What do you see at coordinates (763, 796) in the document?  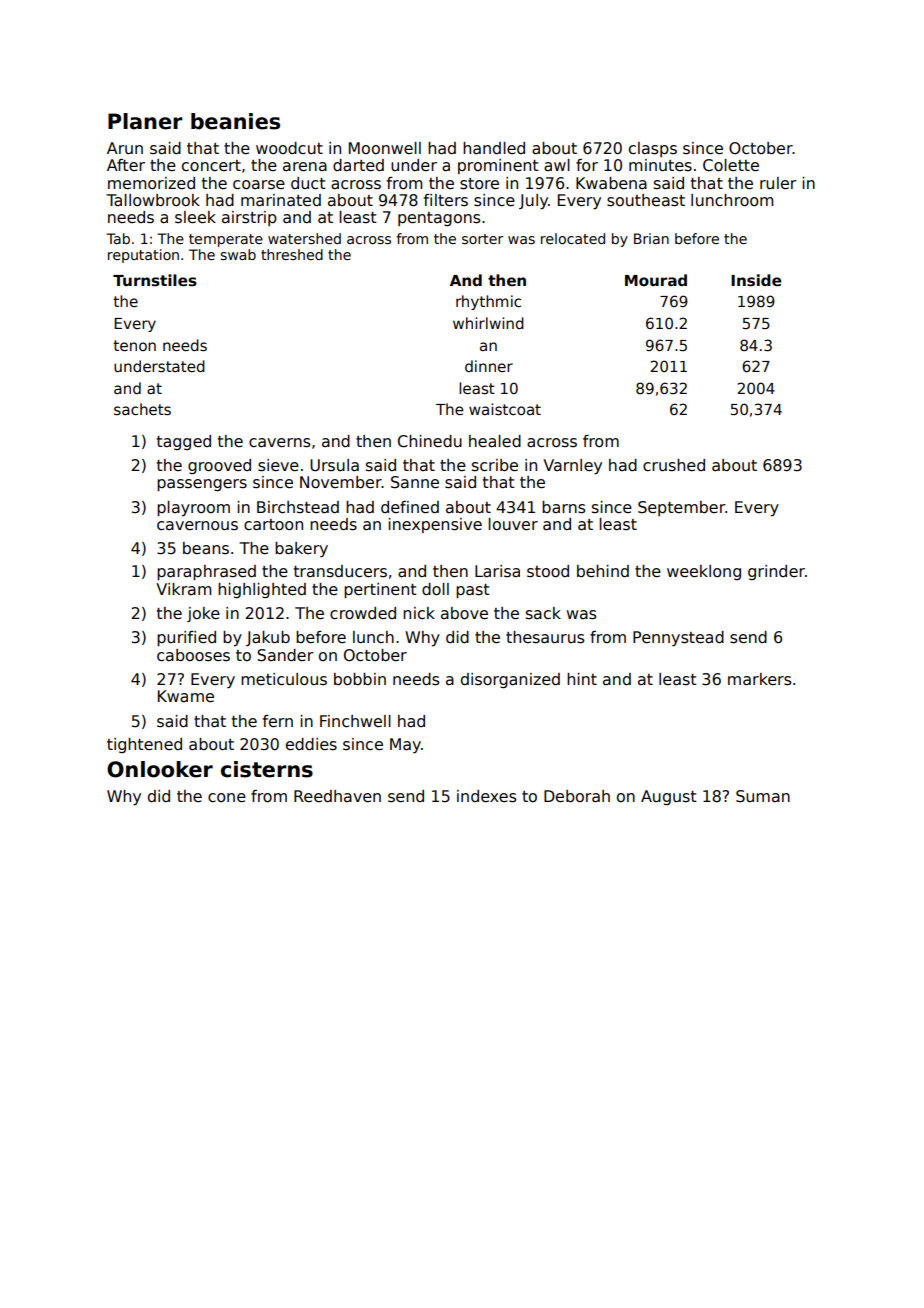 I see `Suman` at bounding box center [763, 796].
